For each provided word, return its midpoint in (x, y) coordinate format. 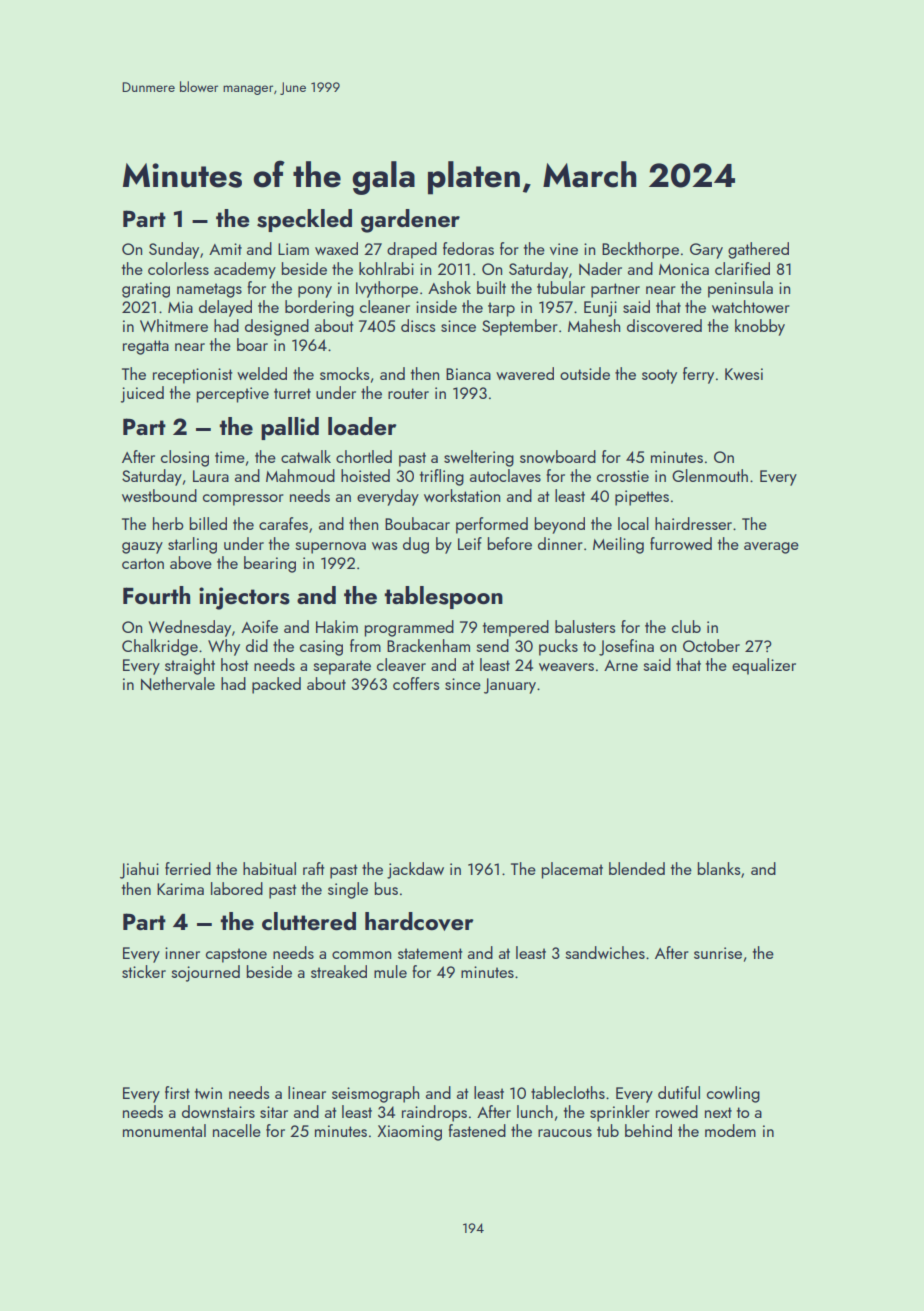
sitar (274, 1112)
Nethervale (178, 684)
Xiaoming (409, 1133)
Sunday (174, 250)
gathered (758, 250)
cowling (733, 1094)
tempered (516, 628)
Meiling (618, 545)
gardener (410, 221)
